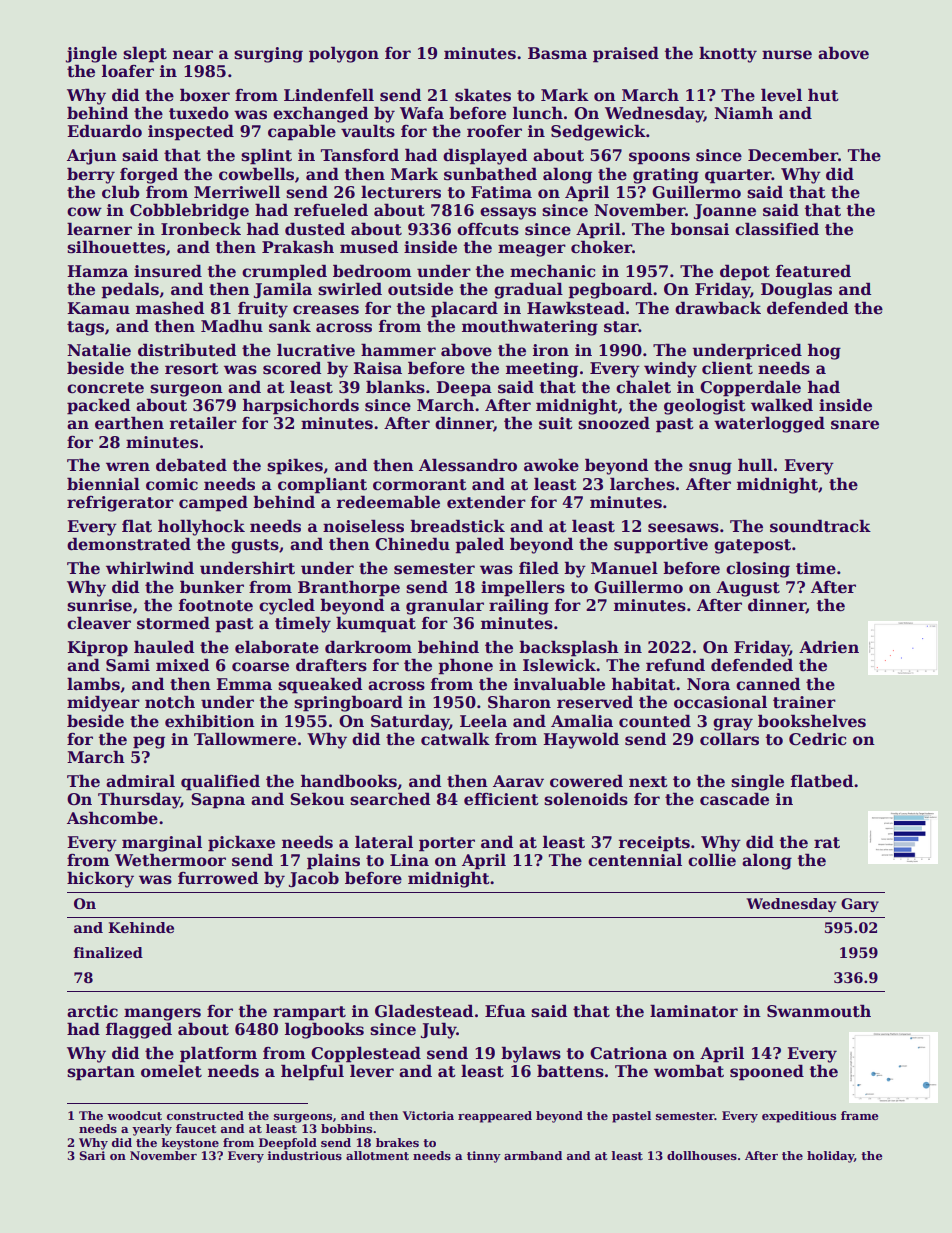 The width and height of the page is (952, 1233). What do you see at coordinates (193, 55) in the page?
I see `near` at bounding box center [193, 55].
